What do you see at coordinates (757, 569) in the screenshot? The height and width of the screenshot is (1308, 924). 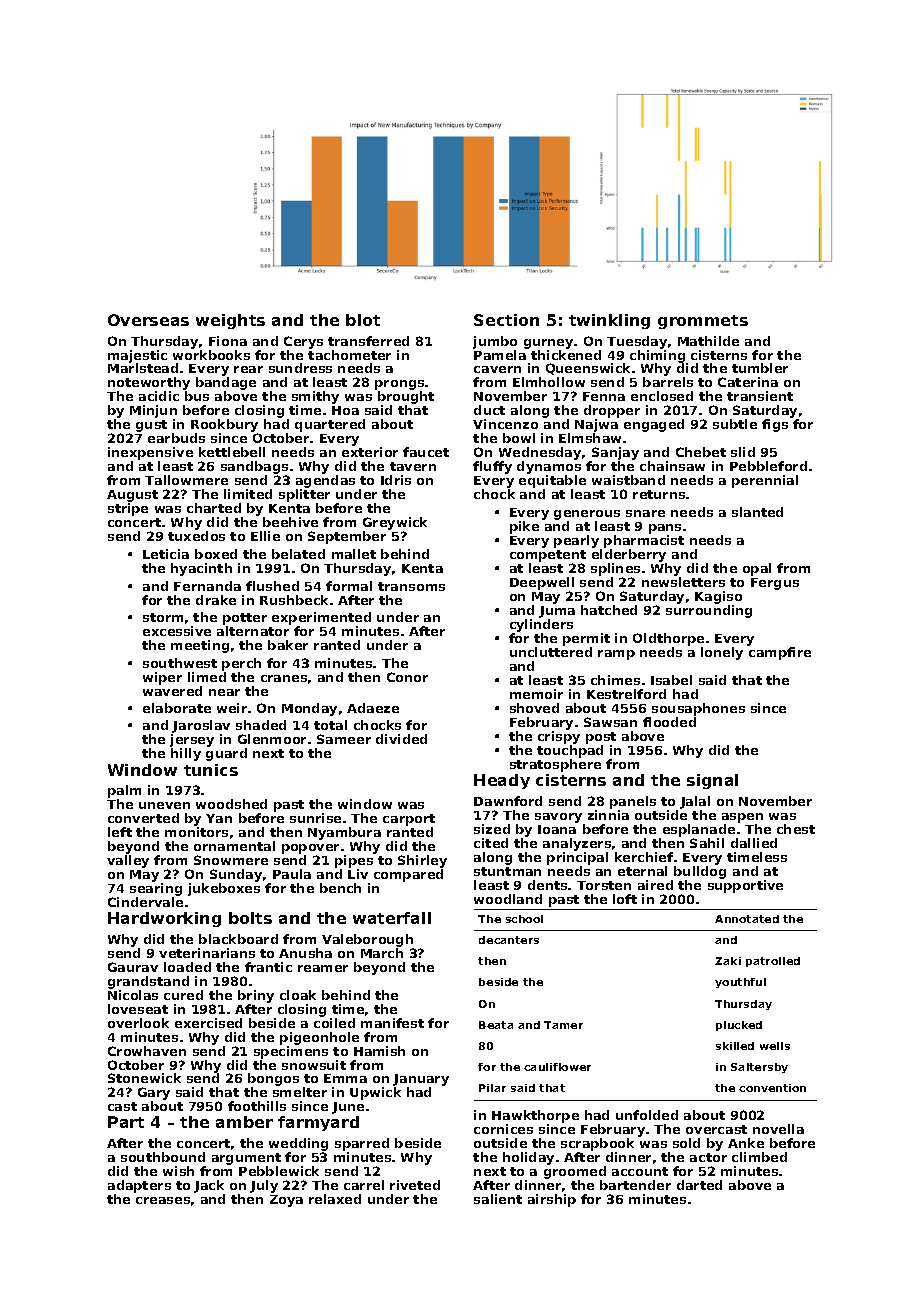 I see `opal` at bounding box center [757, 569].
